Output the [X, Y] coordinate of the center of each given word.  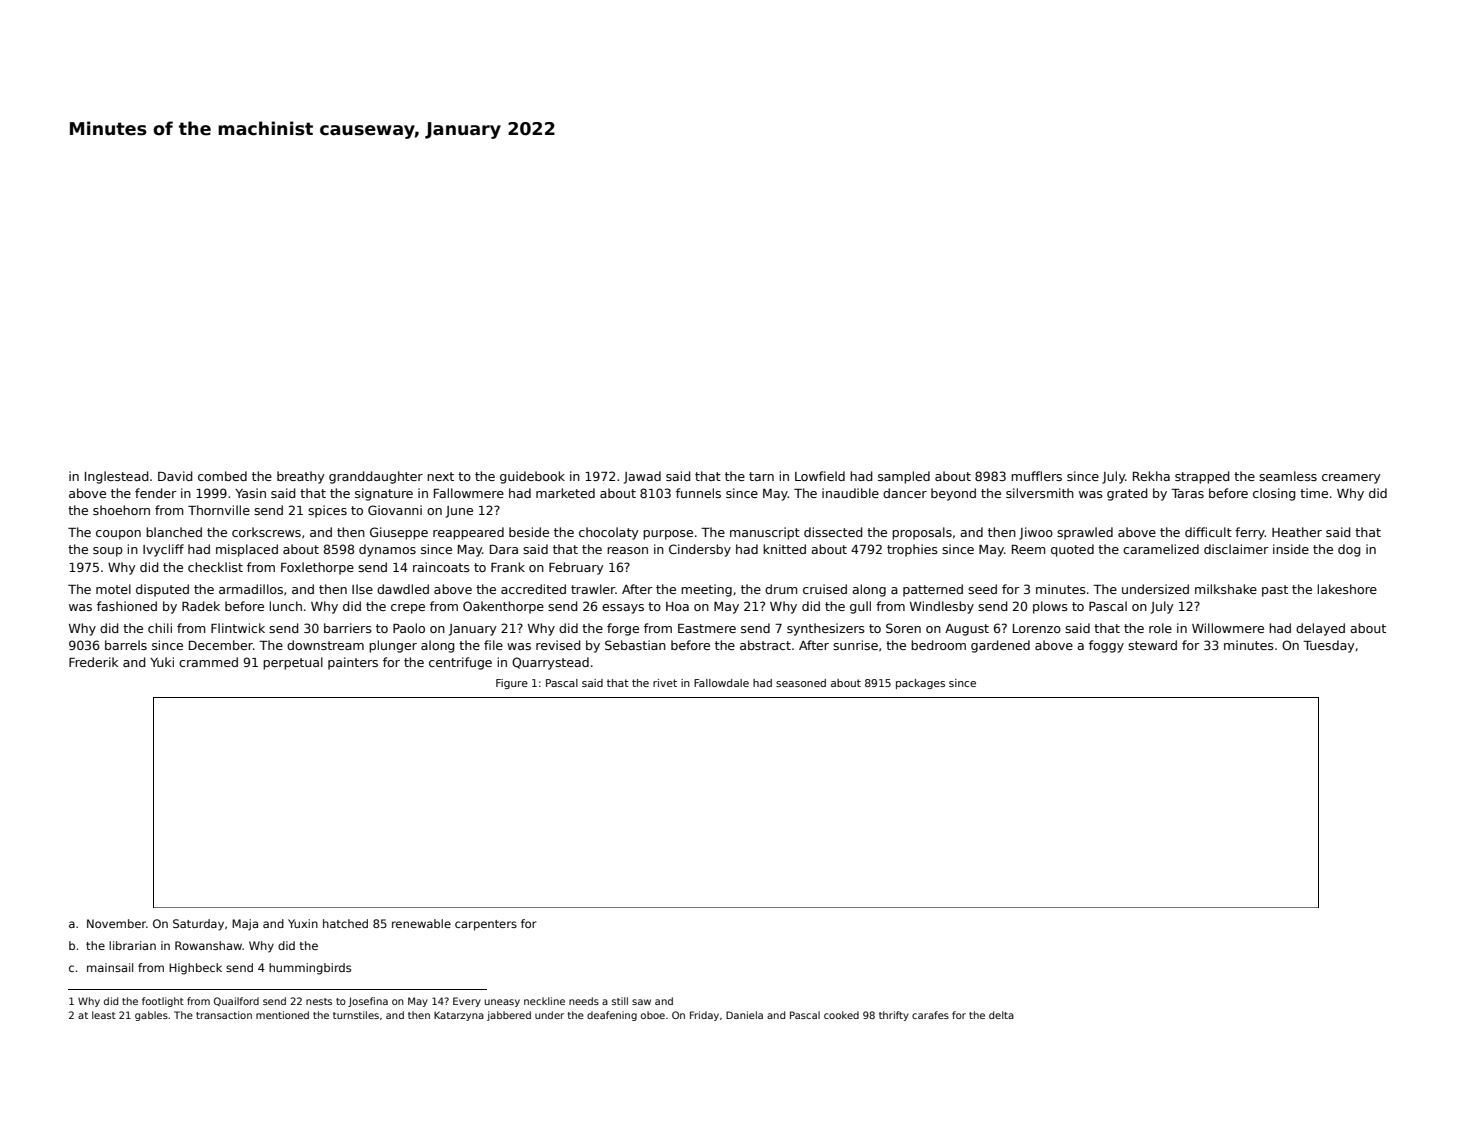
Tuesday [1329, 646]
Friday [704, 1016]
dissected [833, 532]
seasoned [801, 683]
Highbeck [195, 969]
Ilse [362, 589]
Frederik [93, 662]
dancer [905, 493]
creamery [1351, 479]
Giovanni [395, 510]
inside [1291, 549]
